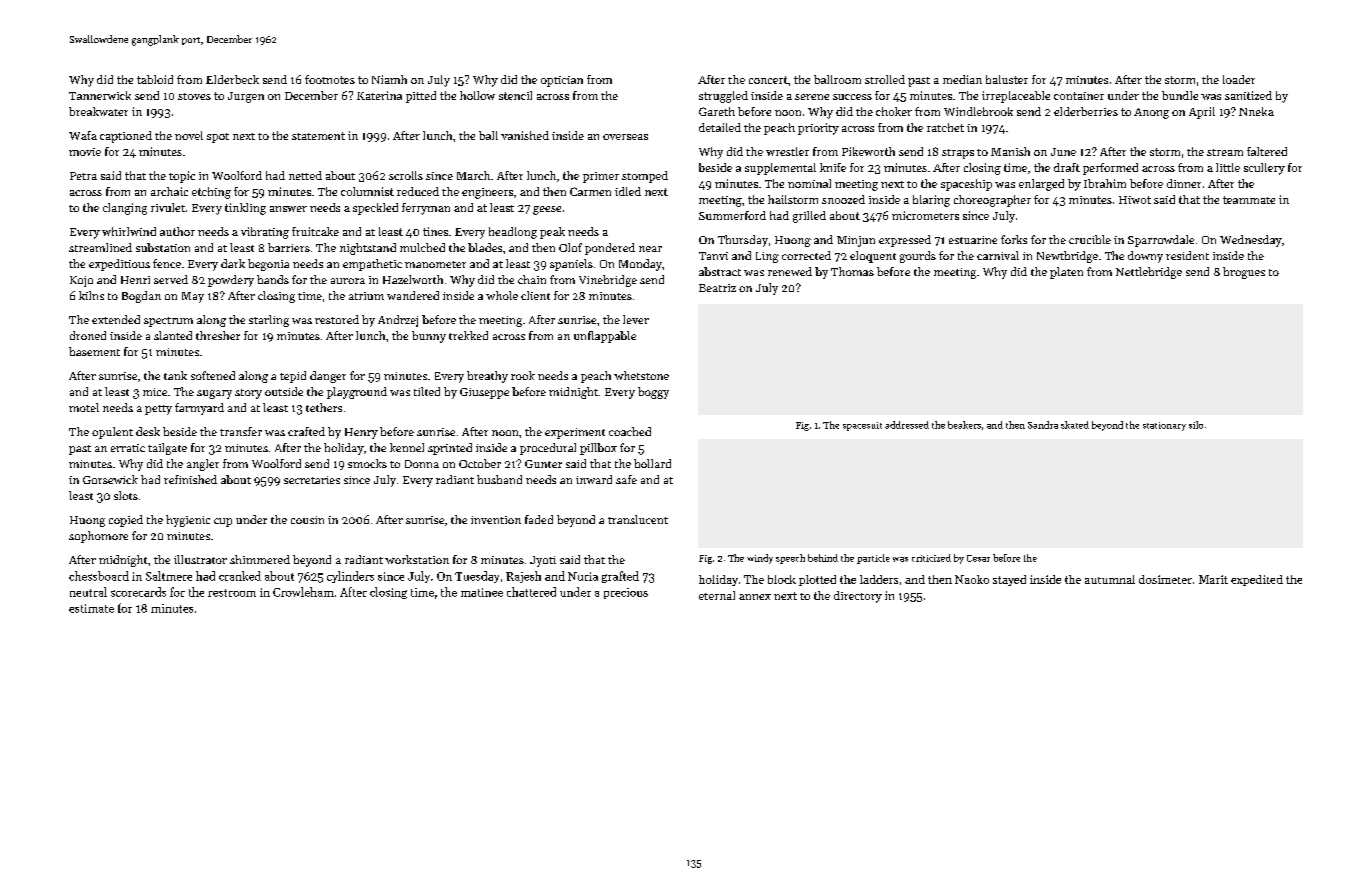 This document has height=887, width=1372. What do you see at coordinates (562, 81) in the document?
I see `optician` at bounding box center [562, 81].
